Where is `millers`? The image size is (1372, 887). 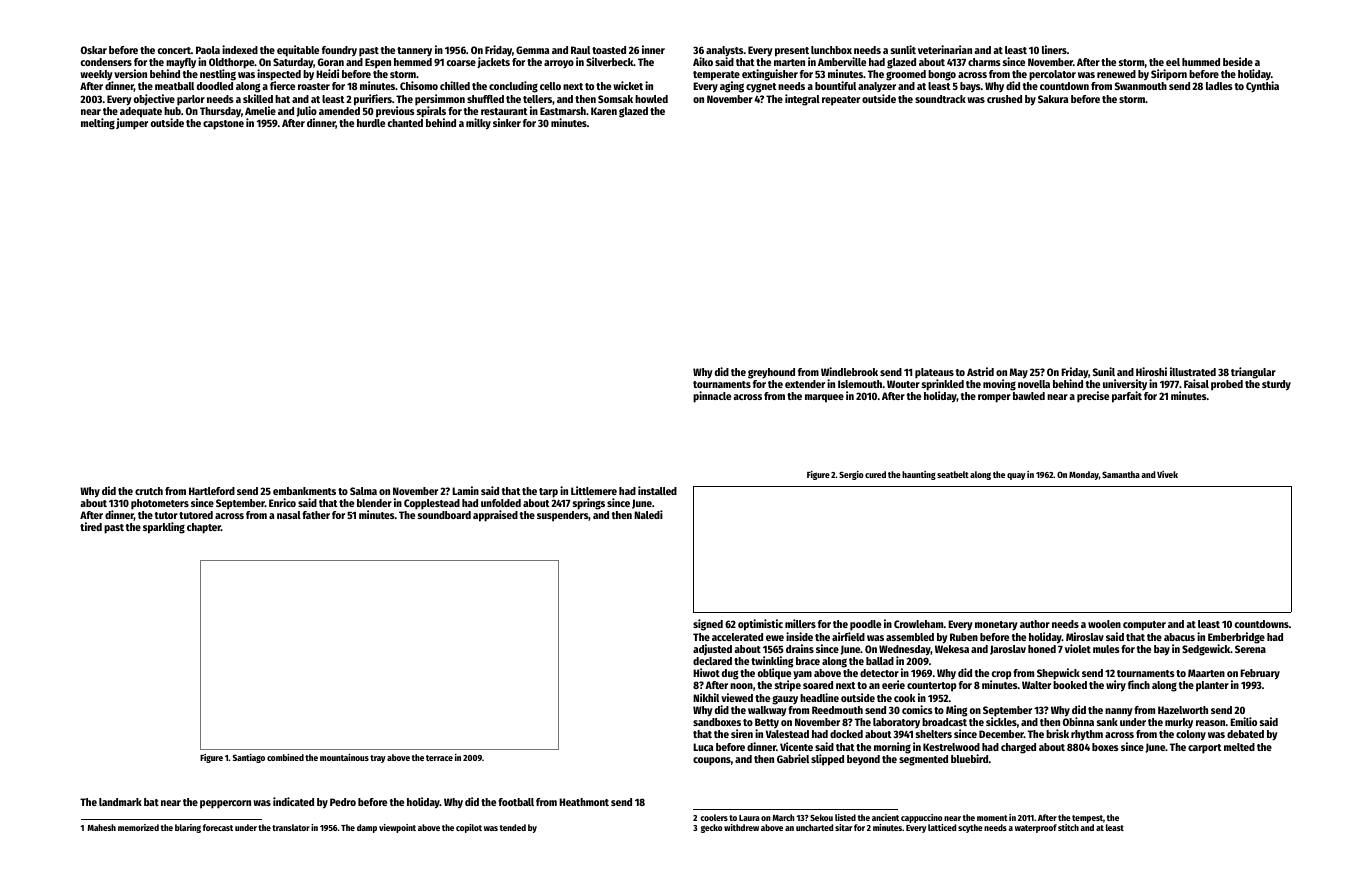 millers is located at coordinates (800, 623).
